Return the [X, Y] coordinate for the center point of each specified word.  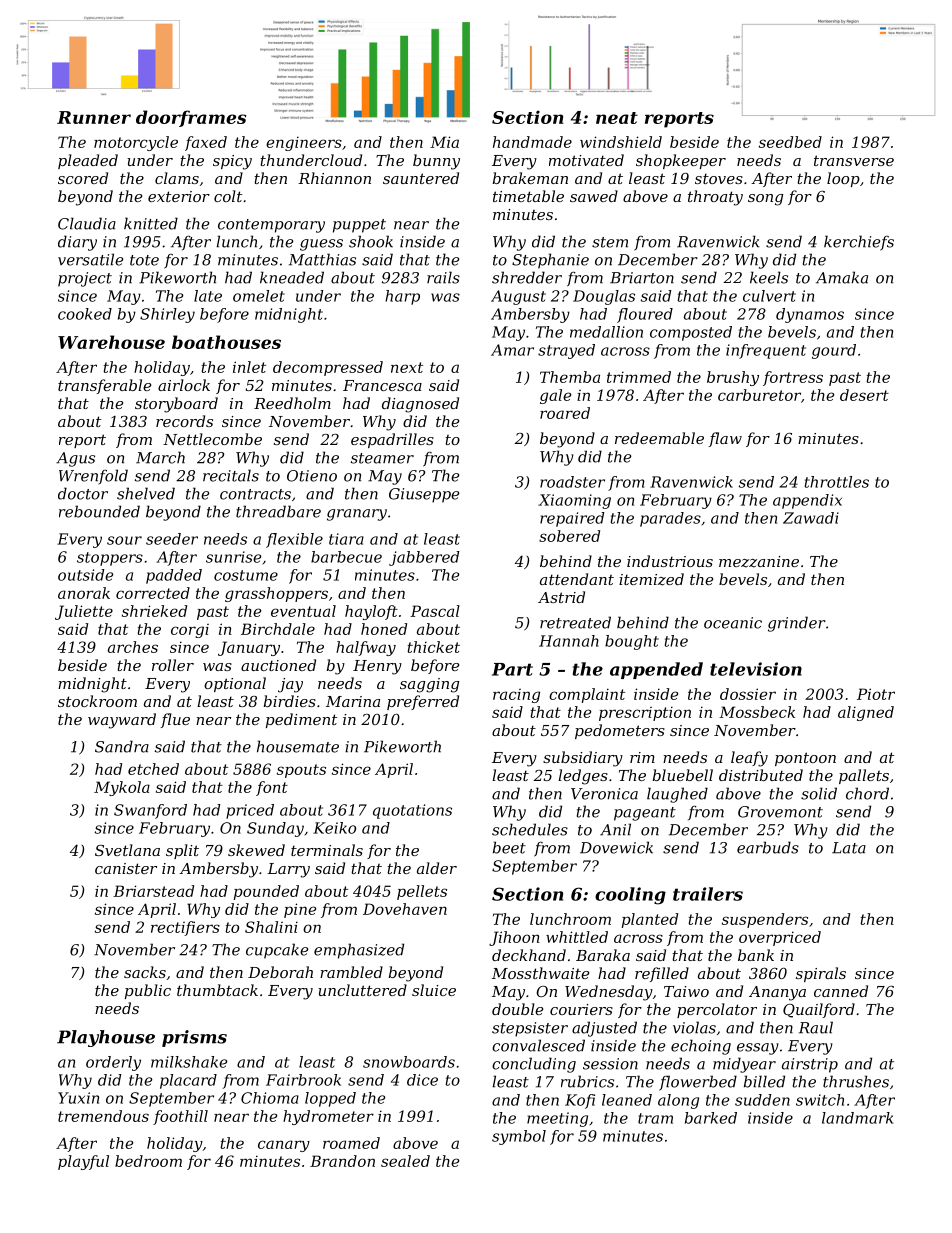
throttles [837, 482]
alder [437, 868]
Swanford [150, 811]
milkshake [189, 1062]
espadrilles [392, 440]
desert [864, 395]
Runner [94, 117]
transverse [854, 160]
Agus [75, 459]
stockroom [97, 701]
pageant [645, 814]
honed [384, 629]
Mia [444, 142]
